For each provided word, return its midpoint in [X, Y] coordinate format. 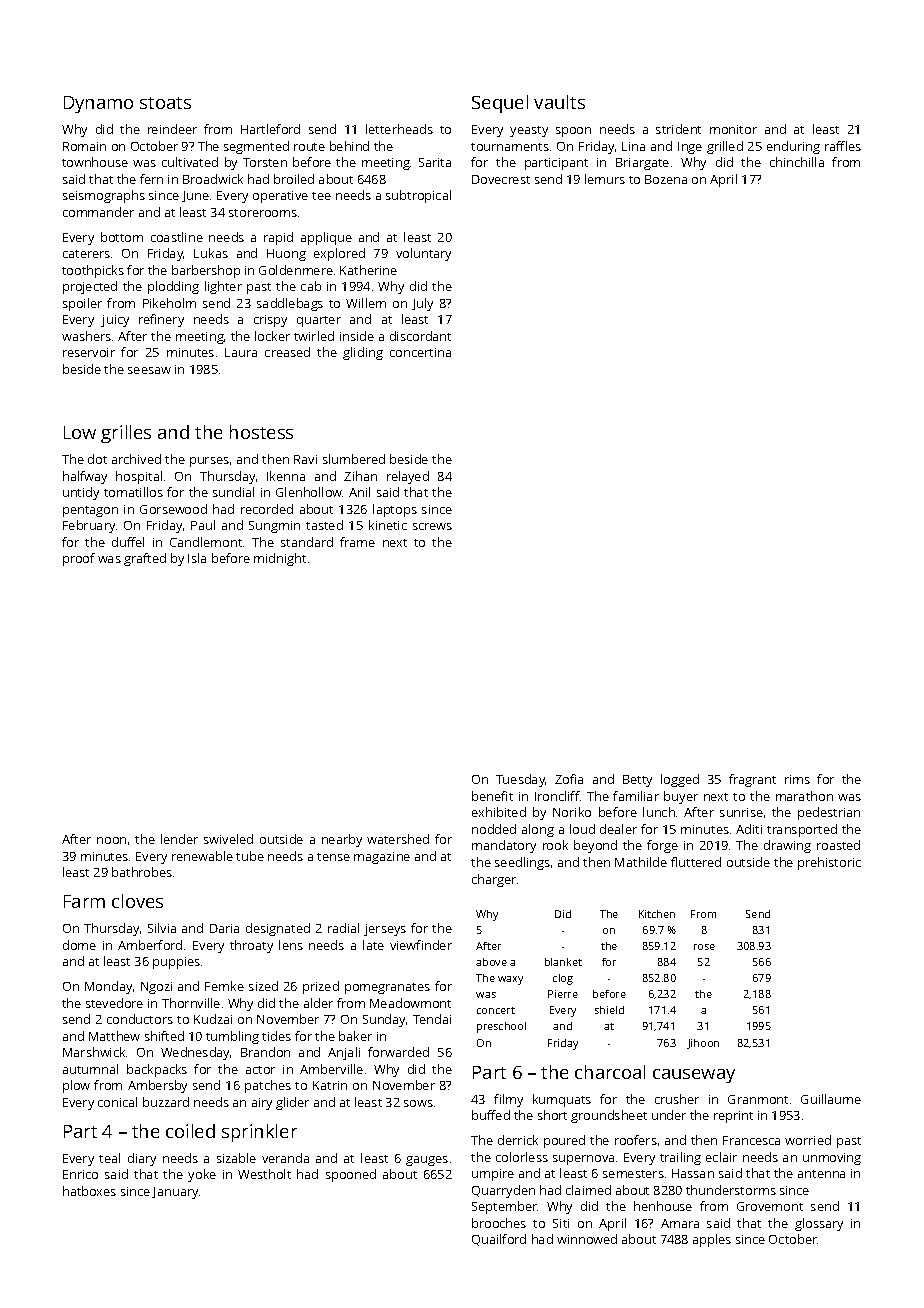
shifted [164, 1036]
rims [797, 779]
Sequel [500, 104]
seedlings [522, 863]
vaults [559, 102]
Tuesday [520, 780]
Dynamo [98, 104]
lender [179, 839]
